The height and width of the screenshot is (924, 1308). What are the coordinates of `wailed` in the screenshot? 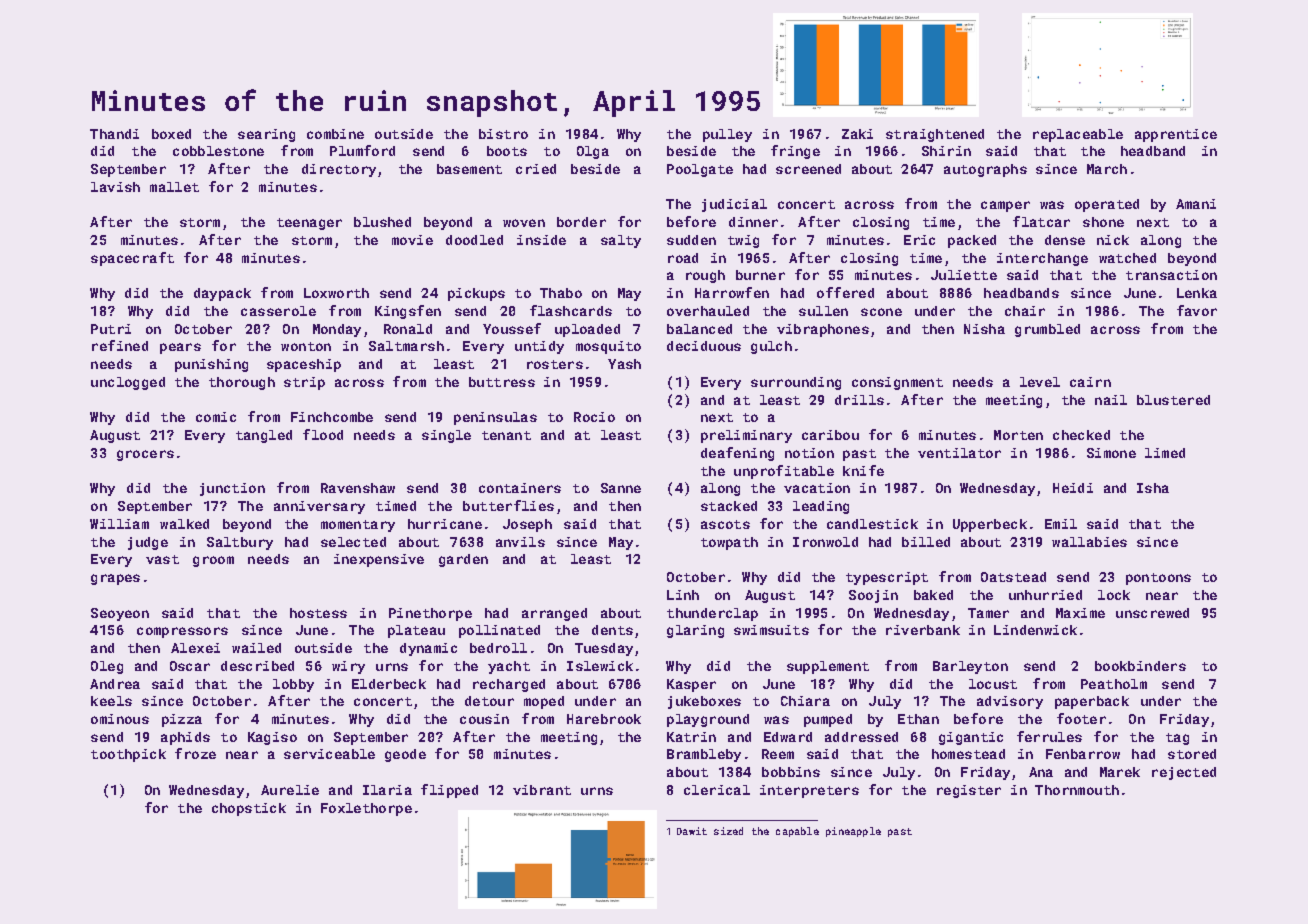 It's located at (256, 648).
